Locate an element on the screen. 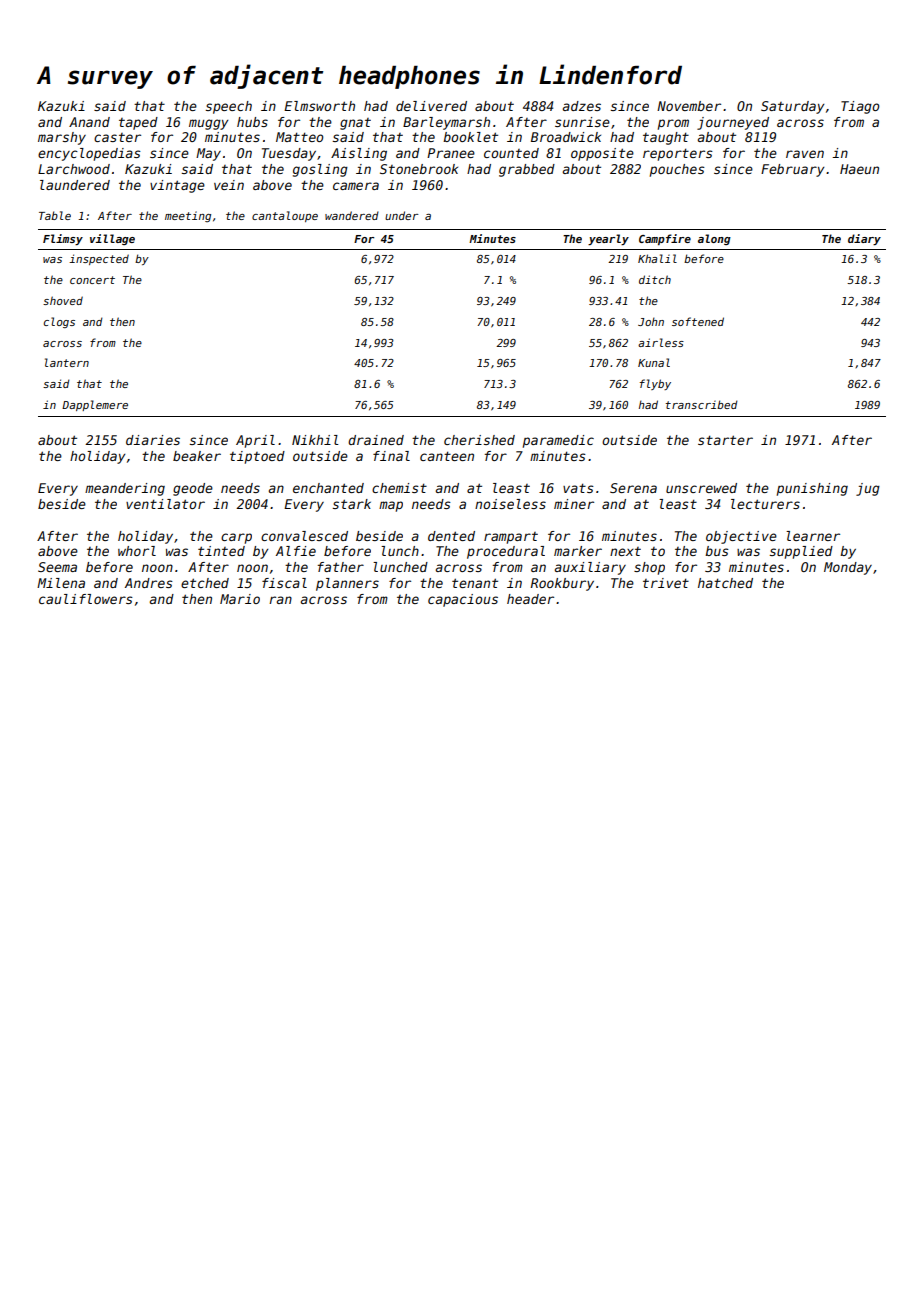 The width and height of the screenshot is (924, 1308). Dapplemere is located at coordinates (95, 405).
